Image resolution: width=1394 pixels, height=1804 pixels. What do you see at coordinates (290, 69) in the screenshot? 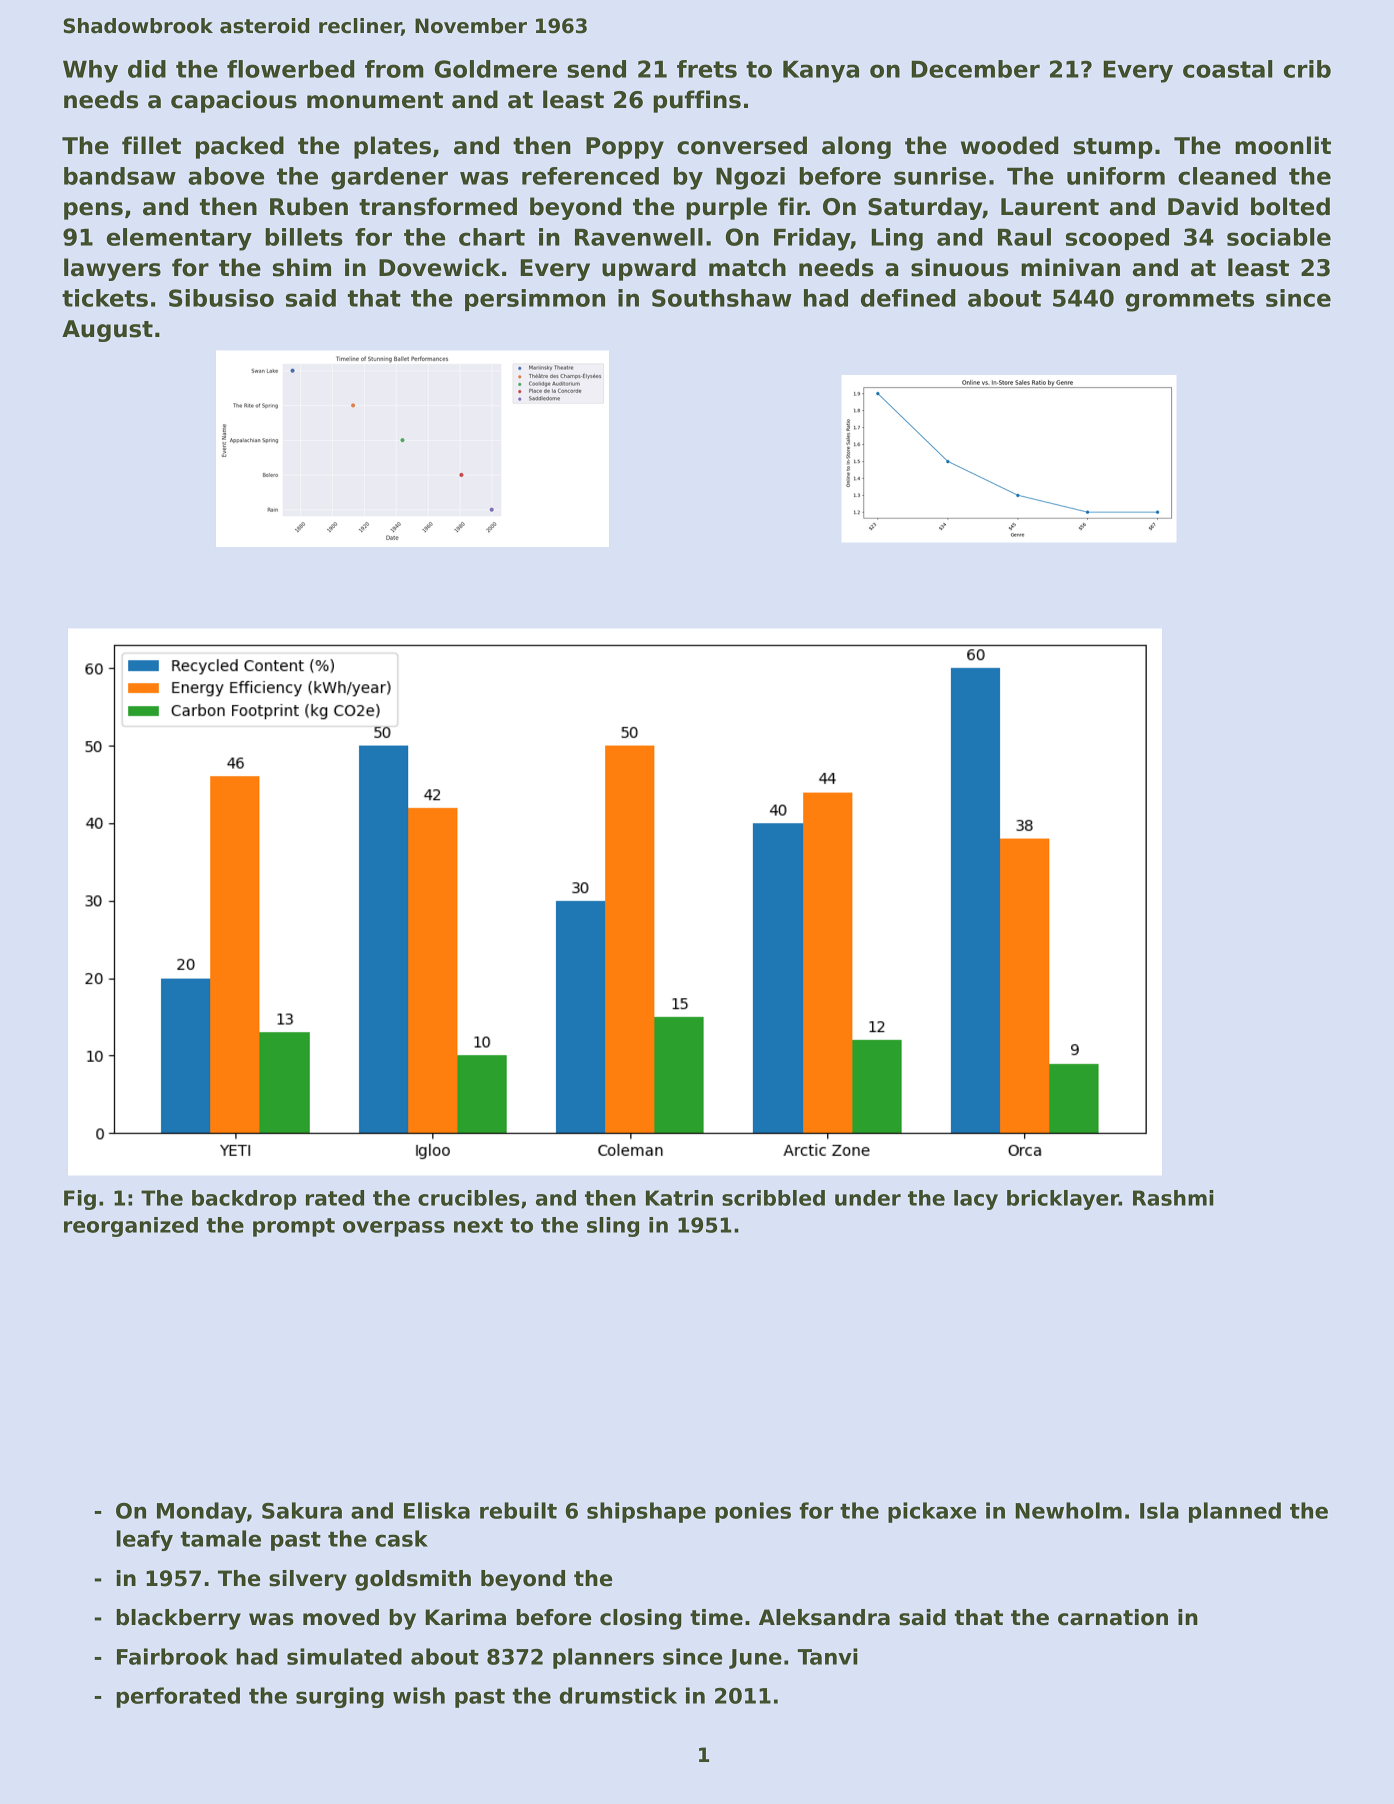
I see `flowerbed` at bounding box center [290, 69].
